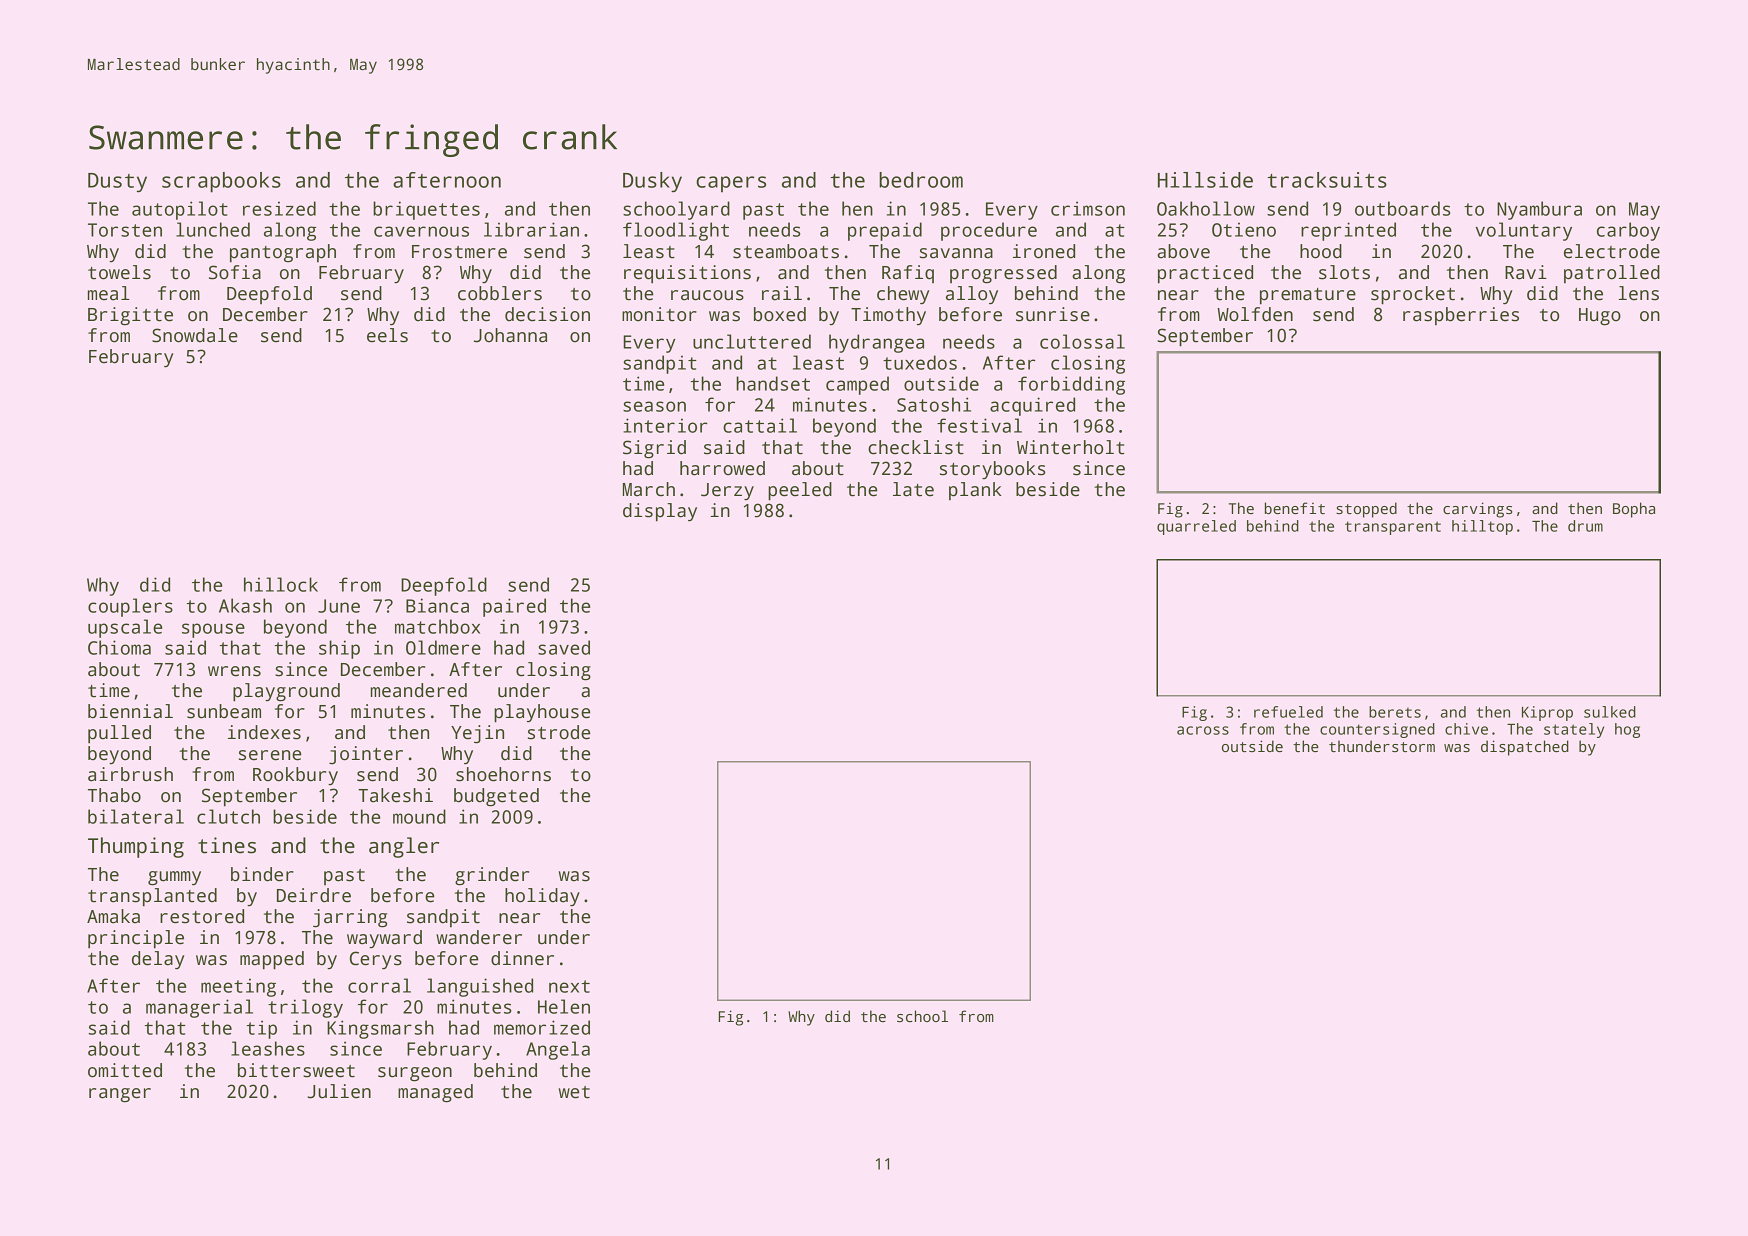  What do you see at coordinates (130, 774) in the page?
I see `airbrush` at bounding box center [130, 774].
